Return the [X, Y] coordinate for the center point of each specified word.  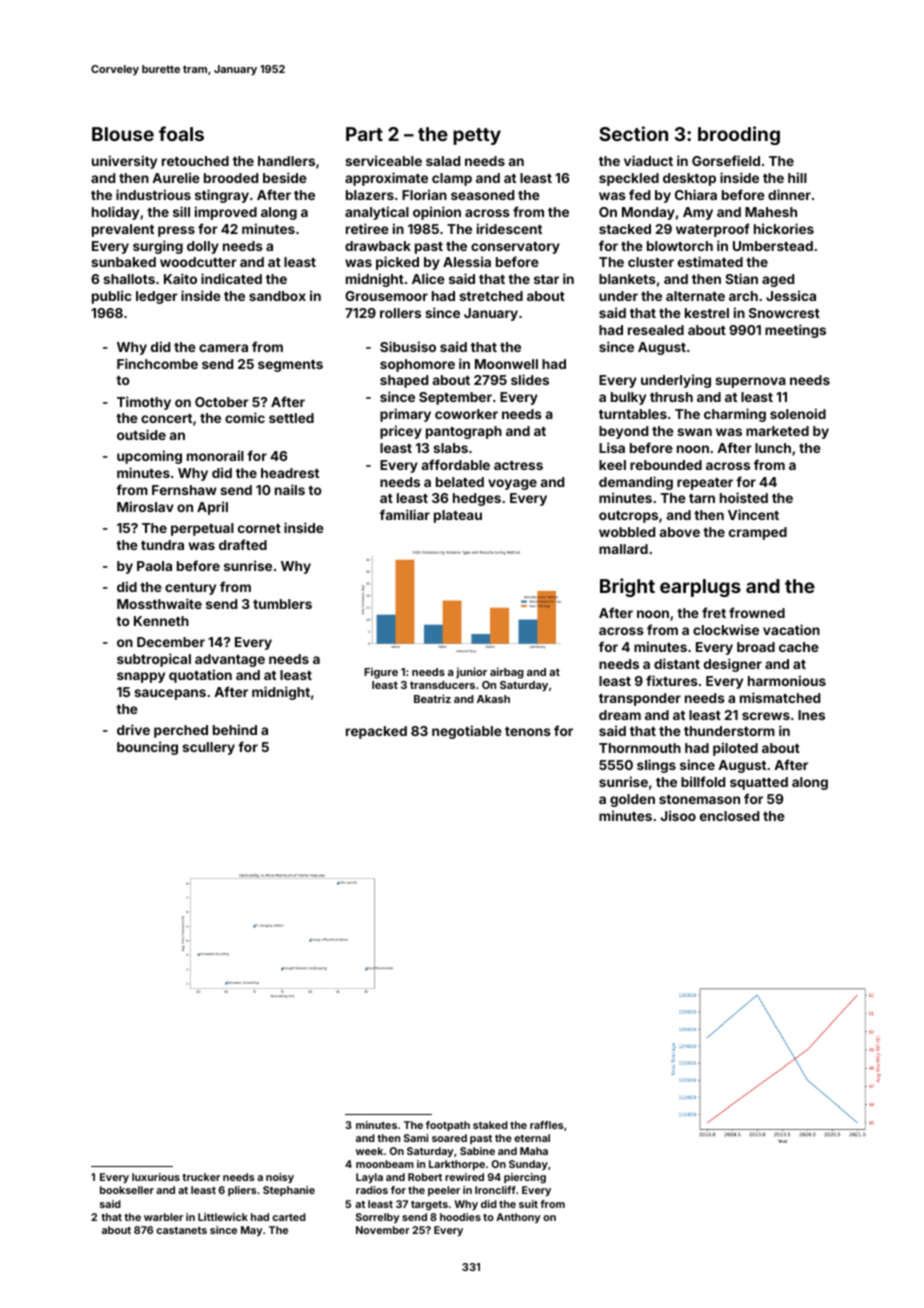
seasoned [482, 195]
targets [429, 1206]
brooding [739, 135]
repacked [376, 732]
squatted [759, 783]
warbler [163, 1217]
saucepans [170, 694]
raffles [547, 1125]
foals [181, 133]
